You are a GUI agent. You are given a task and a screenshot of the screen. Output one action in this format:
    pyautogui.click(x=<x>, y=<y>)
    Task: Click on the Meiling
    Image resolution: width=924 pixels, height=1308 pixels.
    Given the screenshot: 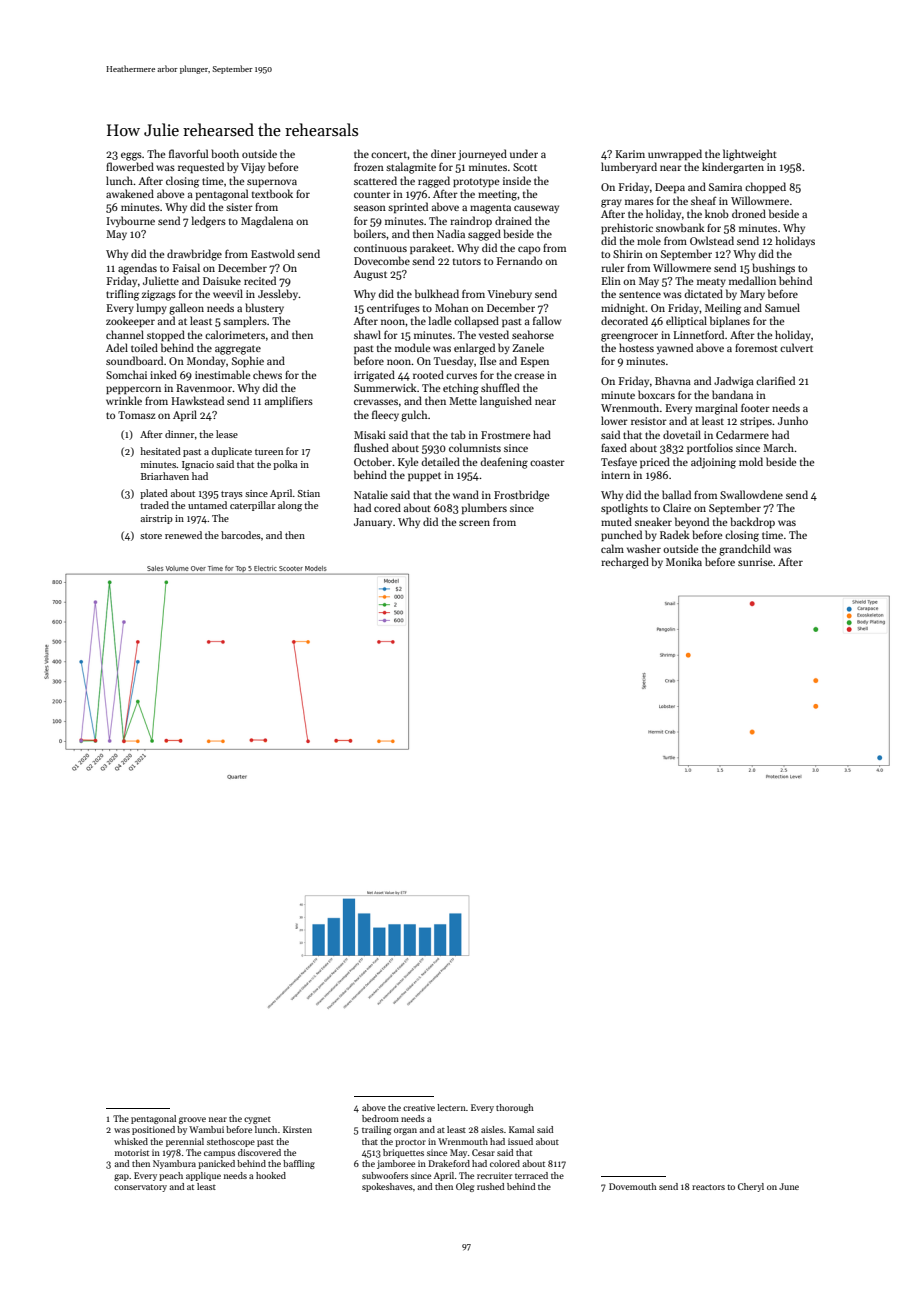 What is the action you would take?
    pyautogui.click(x=723, y=309)
